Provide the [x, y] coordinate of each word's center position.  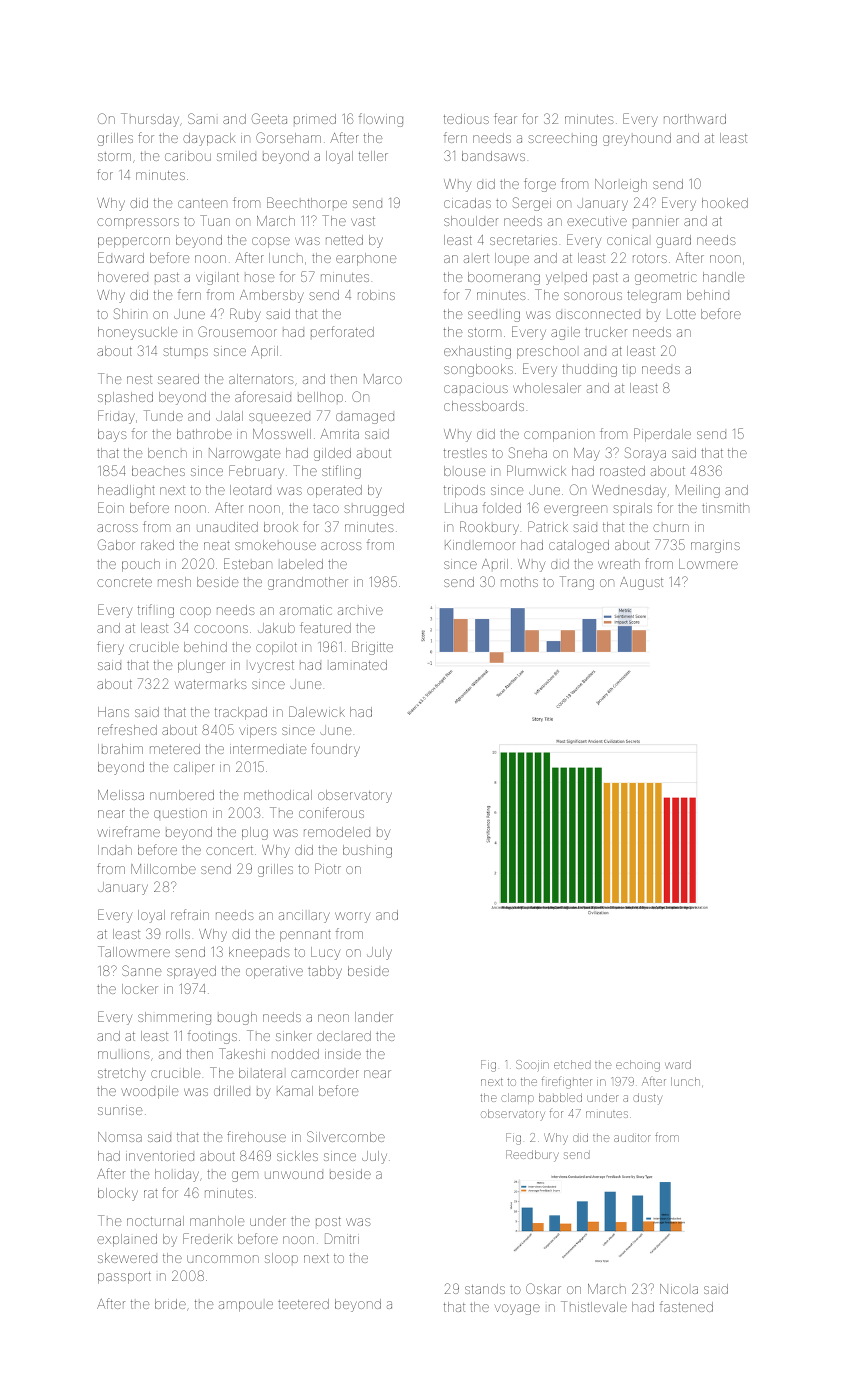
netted [344, 240]
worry [353, 917]
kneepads [259, 953]
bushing [367, 851]
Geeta [269, 118]
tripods [464, 491]
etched [572, 1064]
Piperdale [662, 435]
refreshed [127, 729]
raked [157, 545]
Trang [577, 583]
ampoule [246, 1306]
